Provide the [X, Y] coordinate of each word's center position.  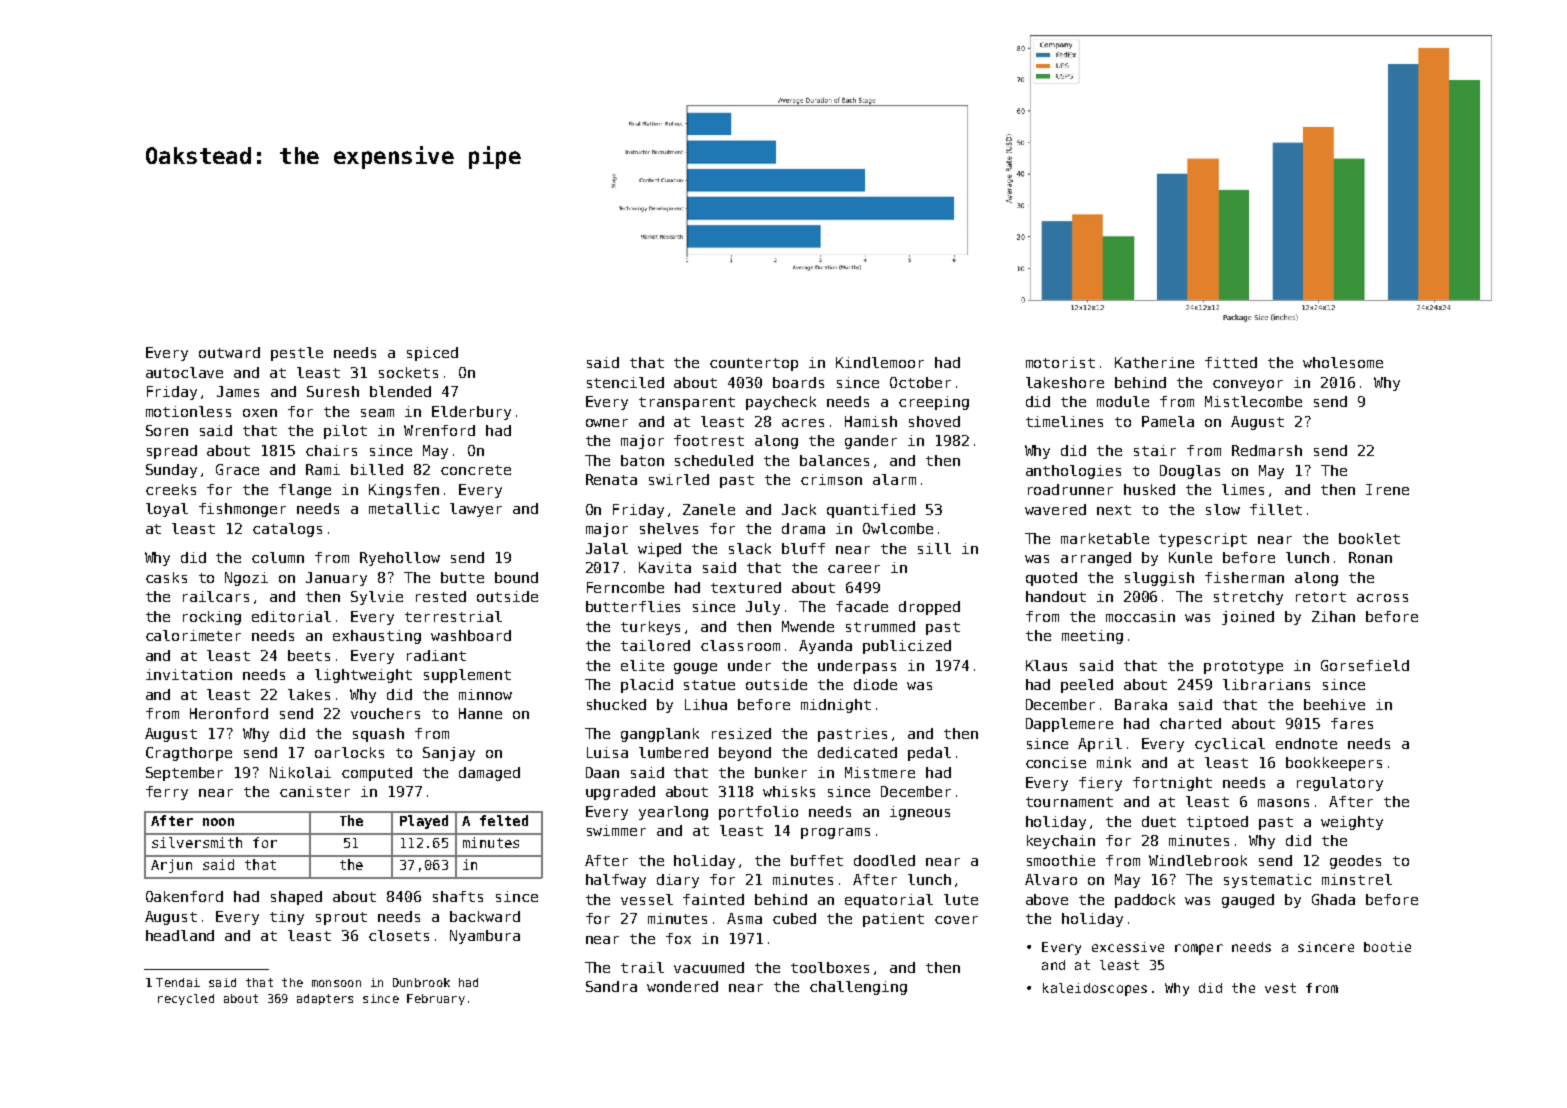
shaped [296, 898]
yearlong [673, 813]
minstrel [1357, 879]
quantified [871, 511]
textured [746, 587]
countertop [754, 364]
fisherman [1244, 577]
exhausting [377, 637]
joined [1248, 618]
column [278, 557]
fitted [1231, 362]
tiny [287, 918]
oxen [260, 413]
